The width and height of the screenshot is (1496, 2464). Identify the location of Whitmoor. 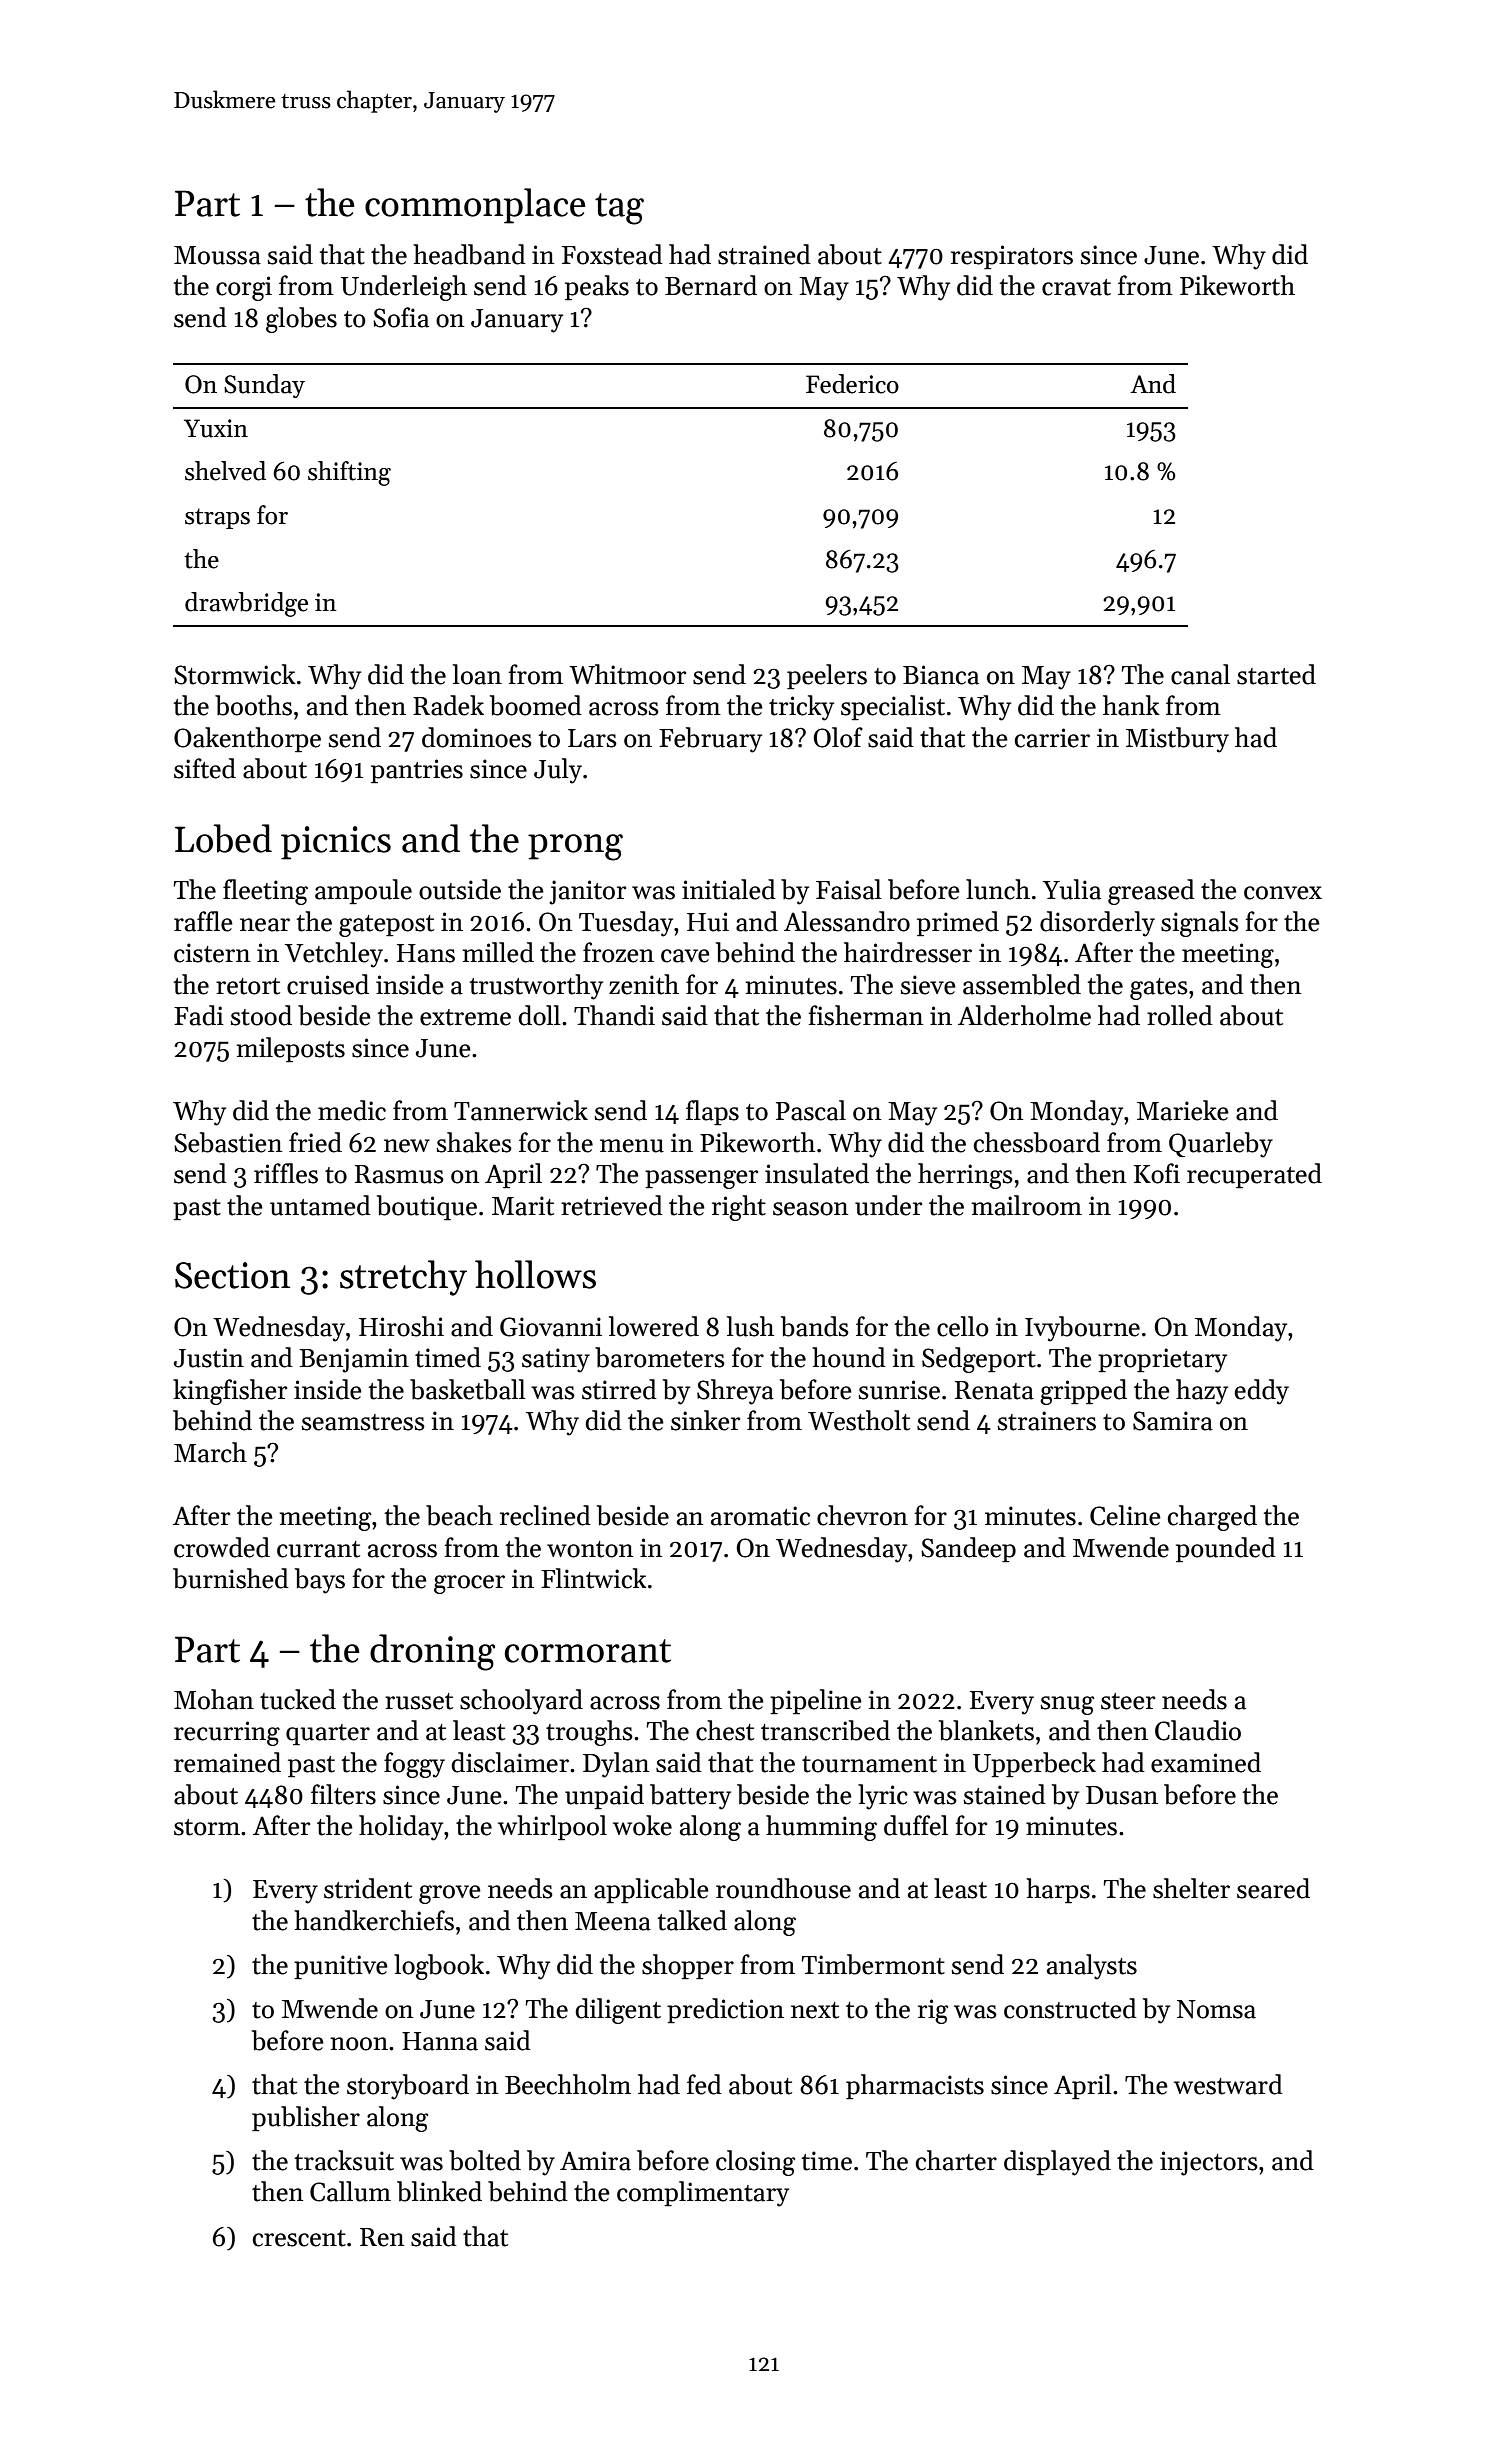
(627, 674).
